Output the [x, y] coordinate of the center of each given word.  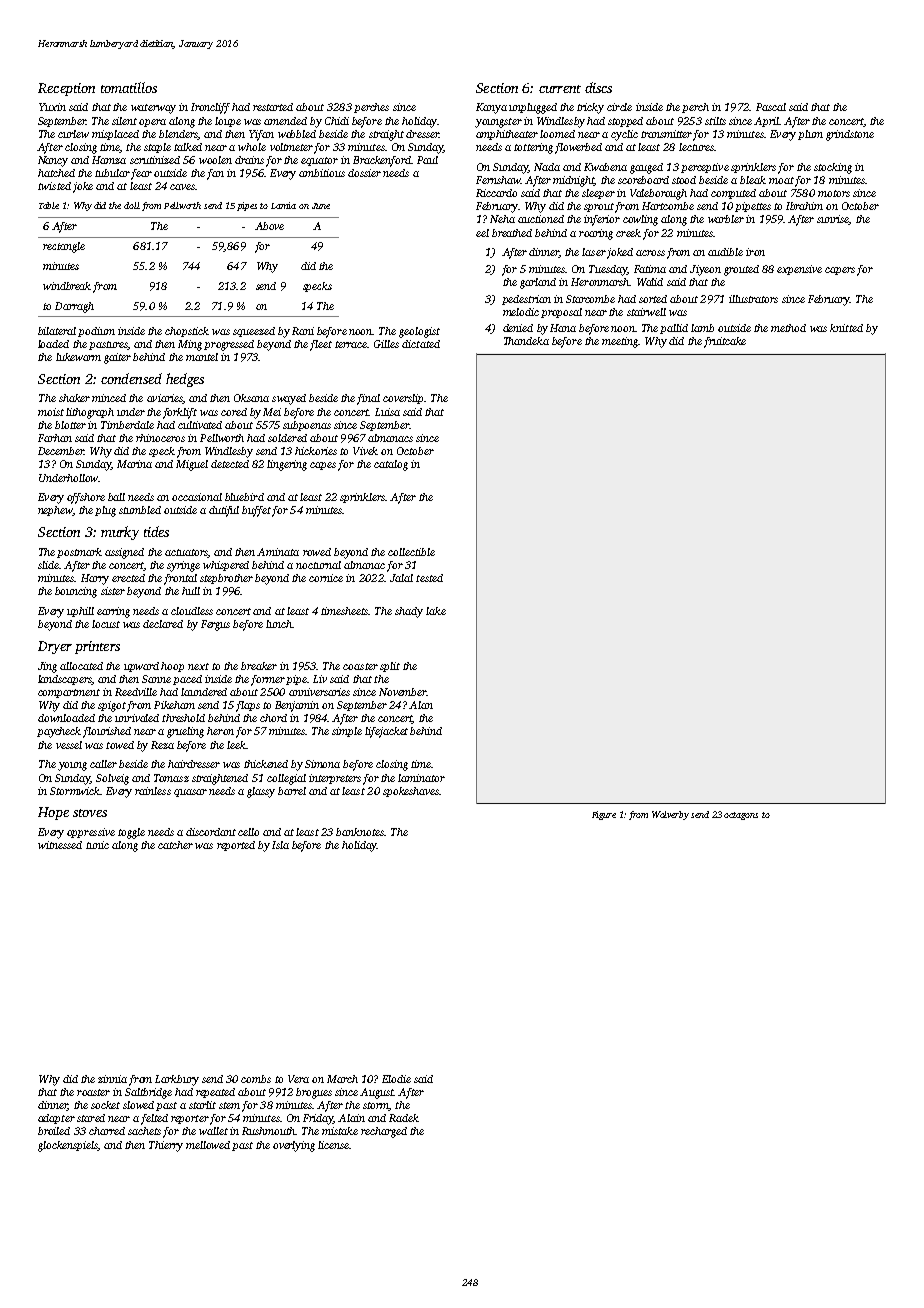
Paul [427, 160]
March [342, 1079]
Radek [404, 1118]
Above [269, 226]
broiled [54, 1131]
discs [598, 87]
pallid [674, 329]
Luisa [387, 412]
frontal [180, 579]
